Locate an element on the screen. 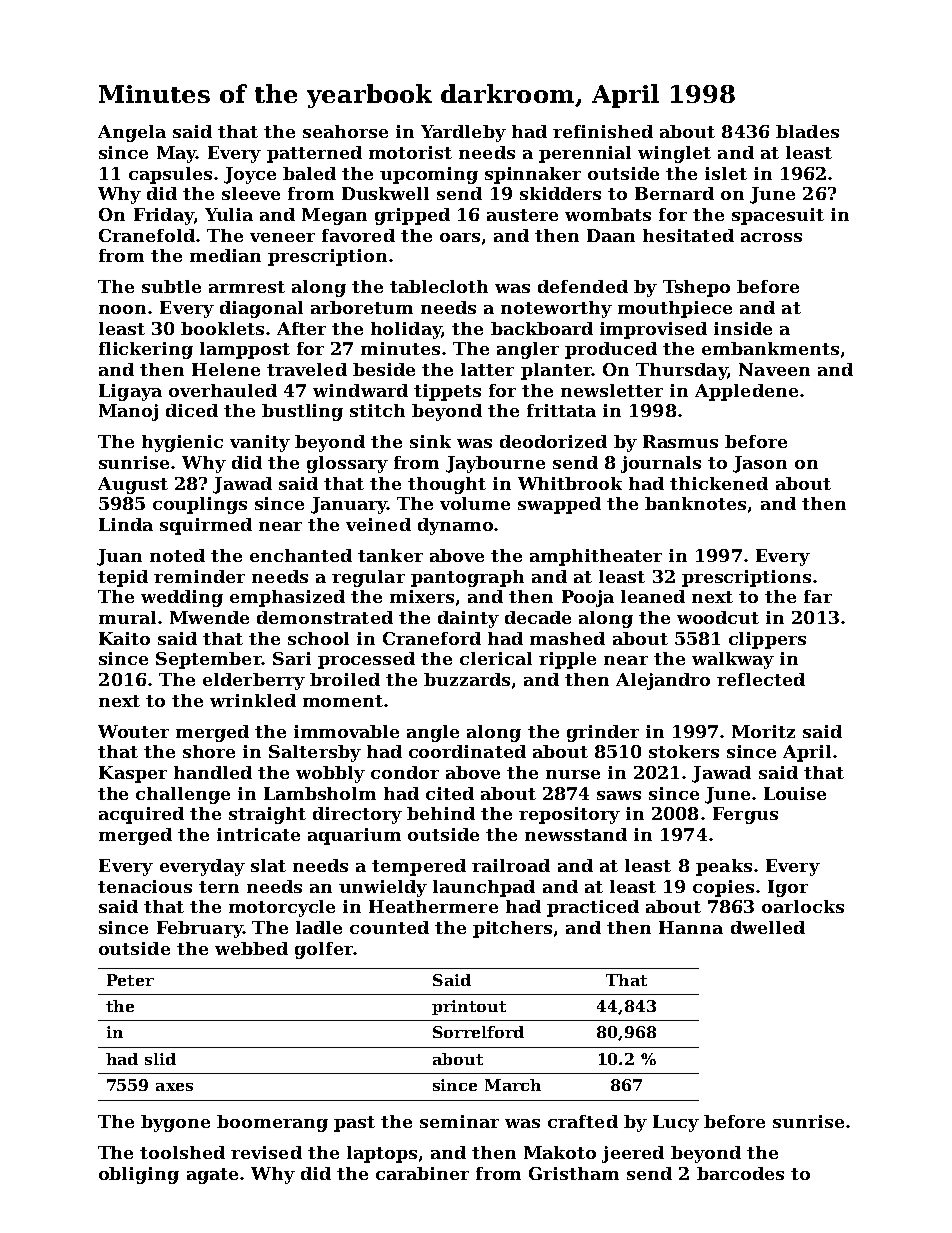  produced is located at coordinates (611, 350).
